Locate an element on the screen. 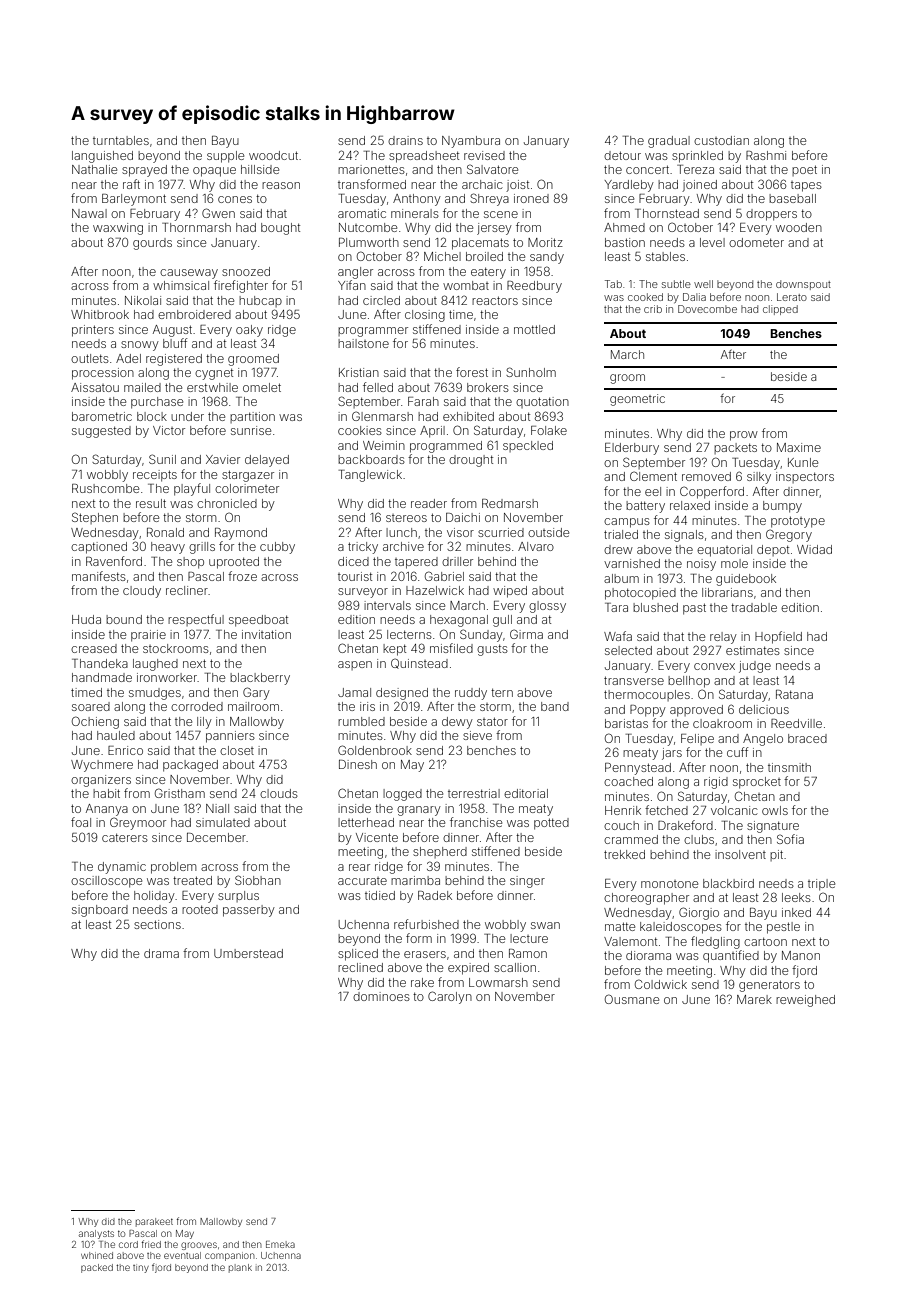 Image resolution: width=908 pixels, height=1316 pixels. wiped is located at coordinates (510, 592).
